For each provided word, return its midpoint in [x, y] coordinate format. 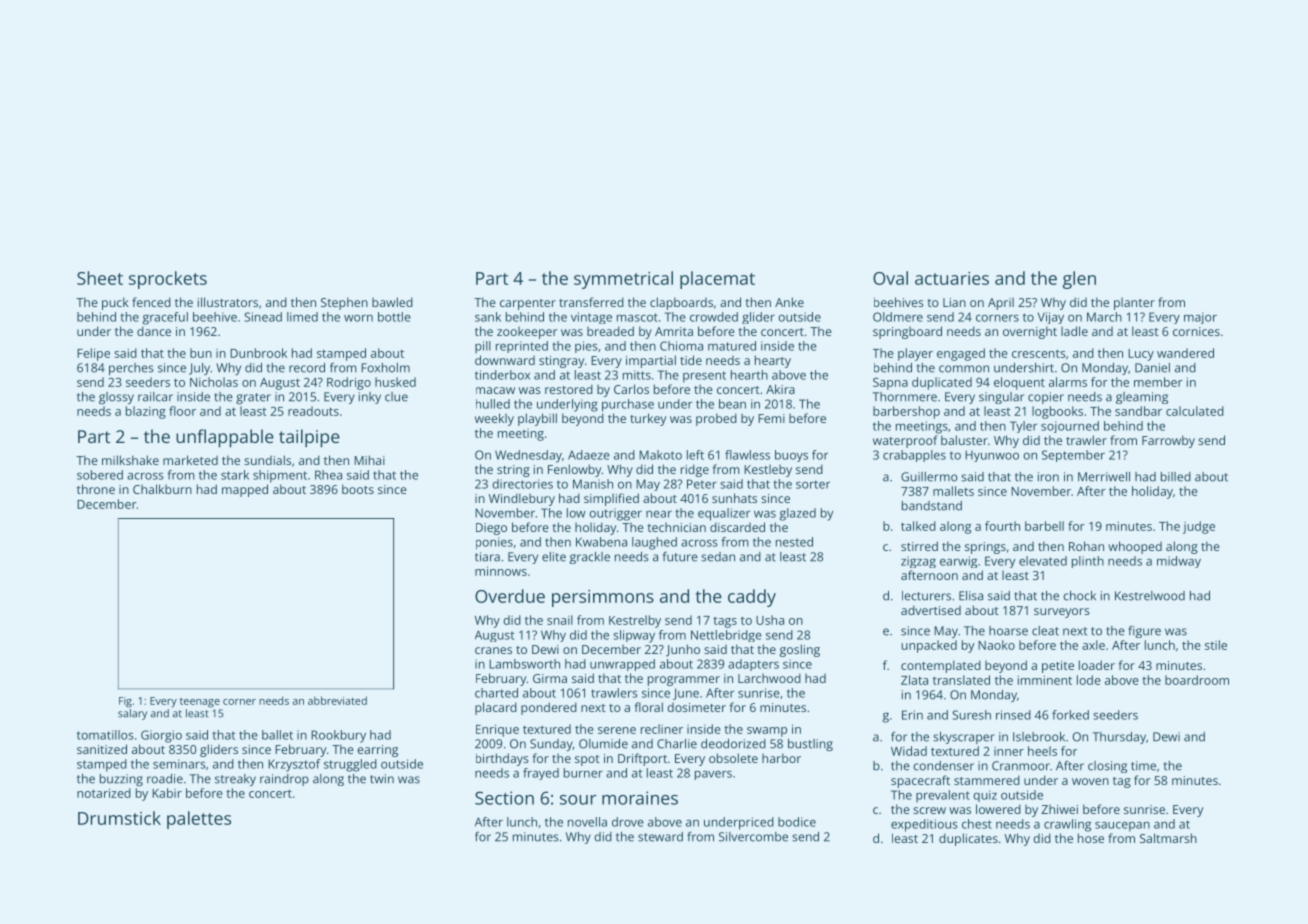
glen [1079, 280]
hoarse [1008, 631]
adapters [753, 665]
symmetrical [623, 280]
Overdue [510, 596]
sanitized [102, 749]
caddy [752, 598]
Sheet [100, 278]
